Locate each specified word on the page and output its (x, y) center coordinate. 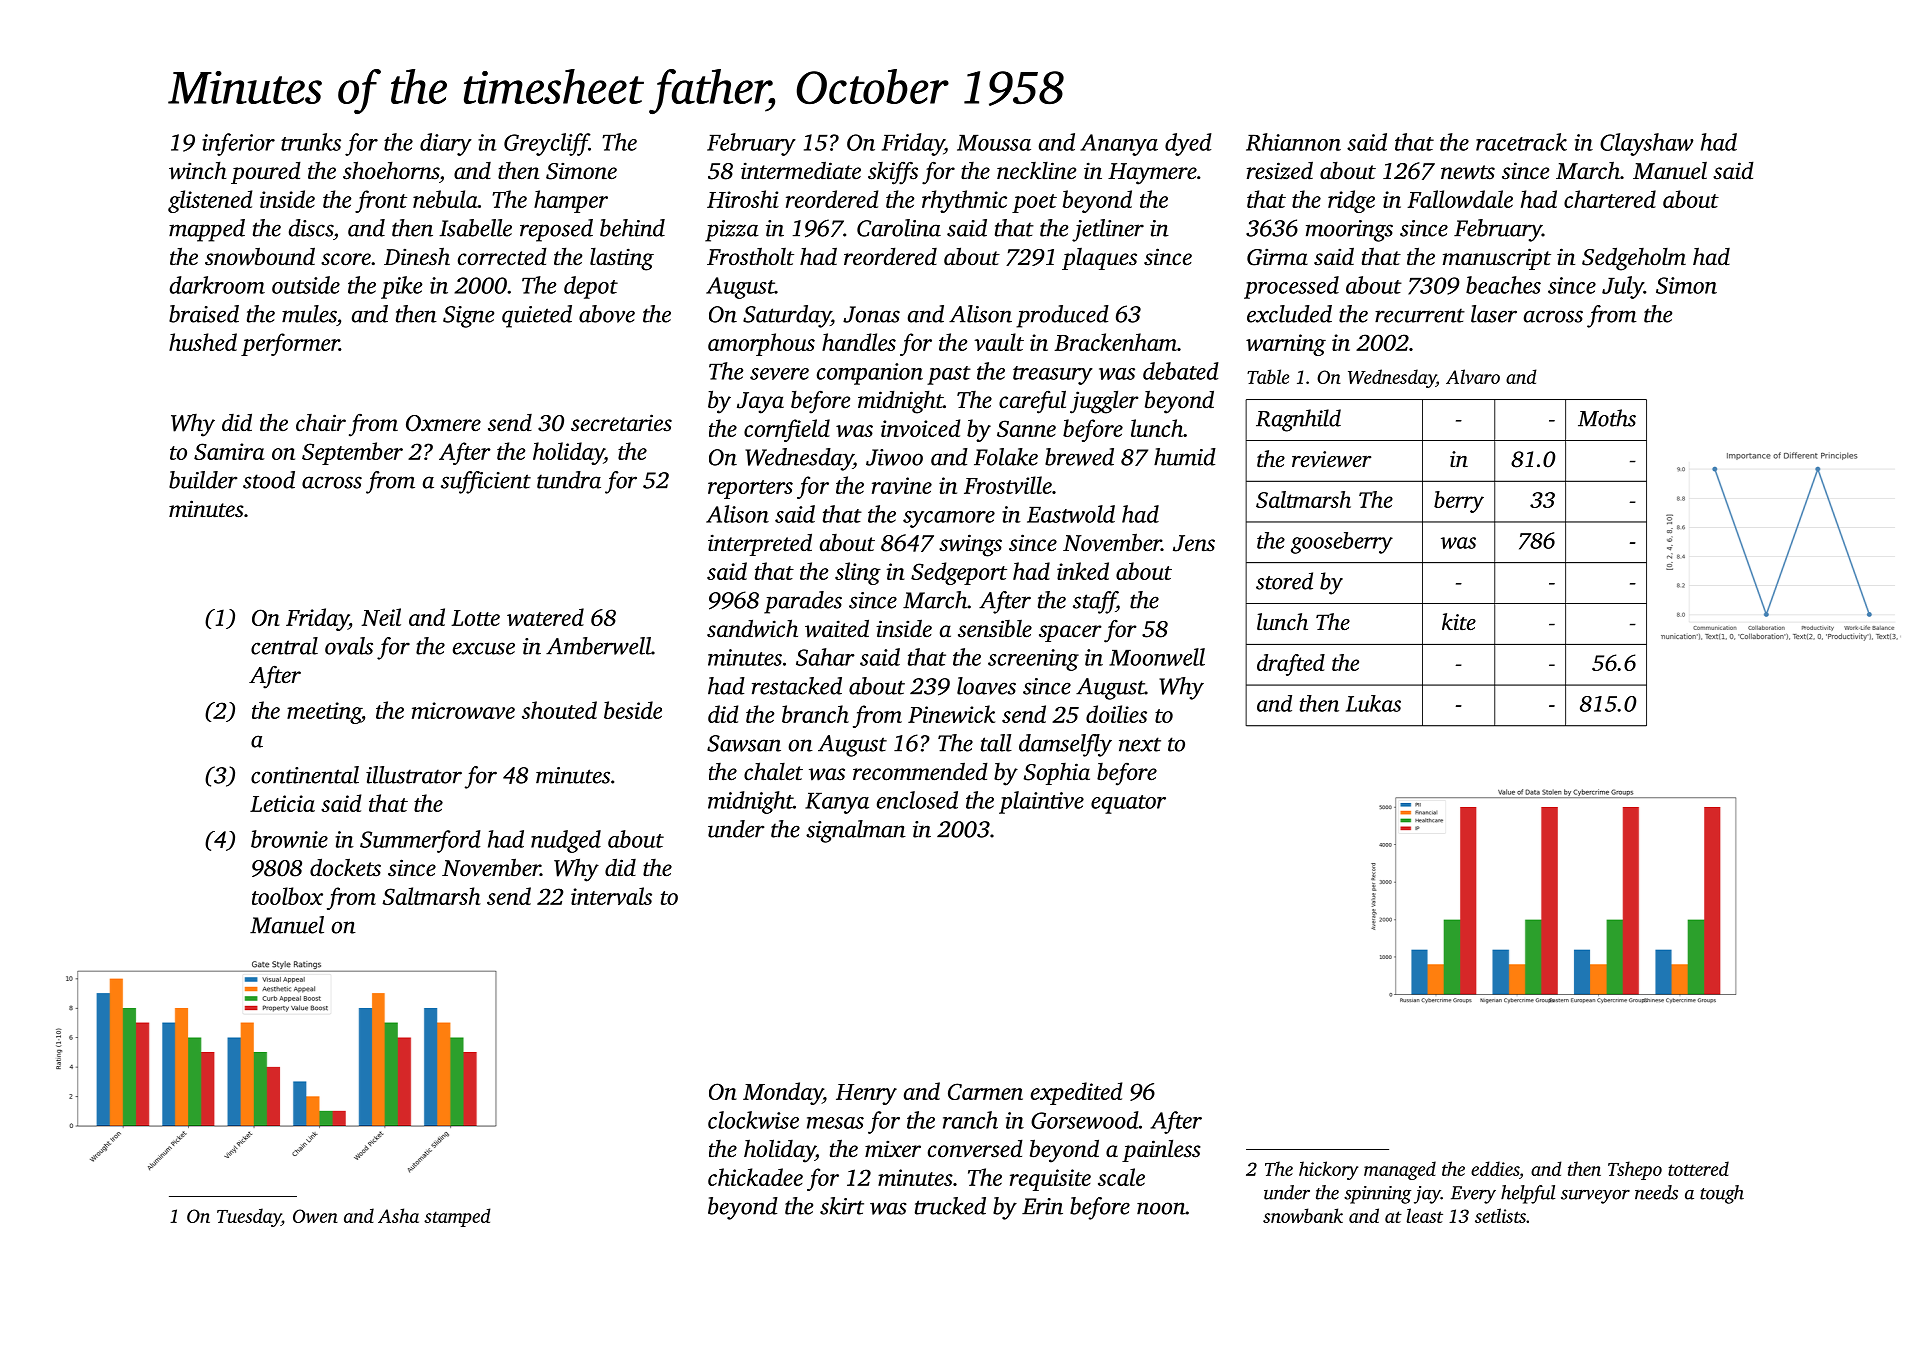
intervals (611, 896)
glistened (210, 201)
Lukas (1373, 703)
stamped (457, 1217)
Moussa (994, 143)
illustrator (414, 775)
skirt (842, 1206)
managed (1400, 1170)
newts (1468, 172)
